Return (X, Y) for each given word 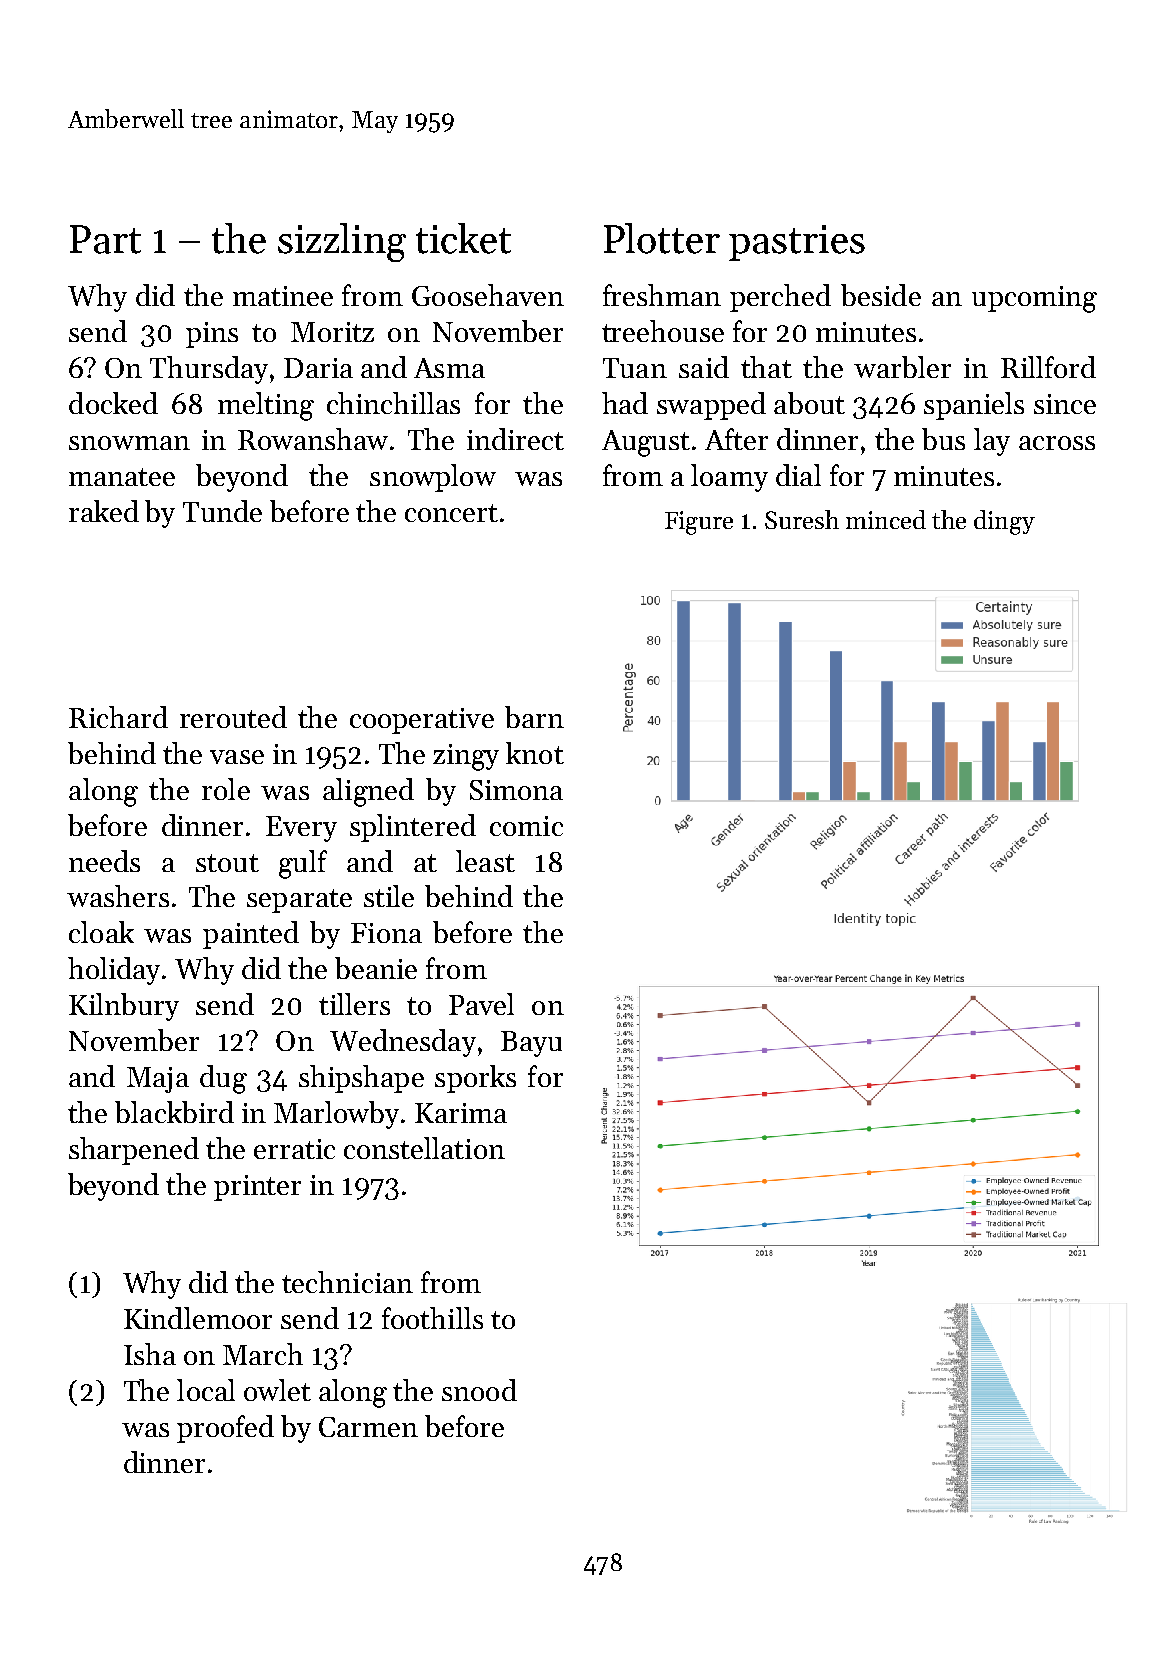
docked (113, 403)
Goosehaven (488, 295)
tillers (354, 1004)
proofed (225, 1429)
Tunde (222, 511)
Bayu (531, 1044)
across (1057, 443)
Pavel (481, 1004)
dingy (1004, 522)
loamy (729, 478)
